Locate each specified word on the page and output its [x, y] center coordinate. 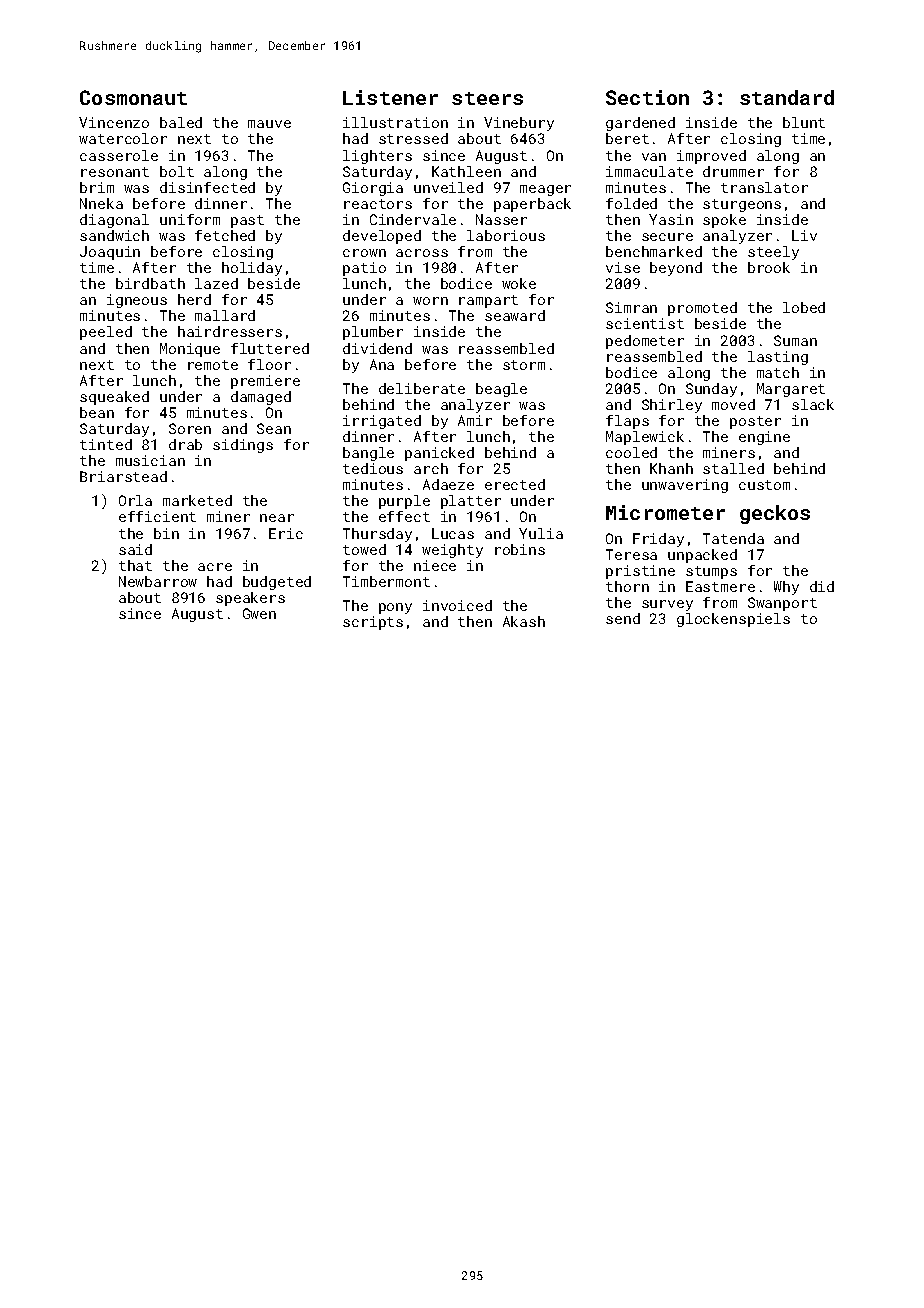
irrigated [382, 422]
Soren [190, 428]
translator [764, 187]
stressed [413, 138]
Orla [135, 500]
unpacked [702, 556]
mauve [269, 124]
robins [520, 549]
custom [764, 485]
